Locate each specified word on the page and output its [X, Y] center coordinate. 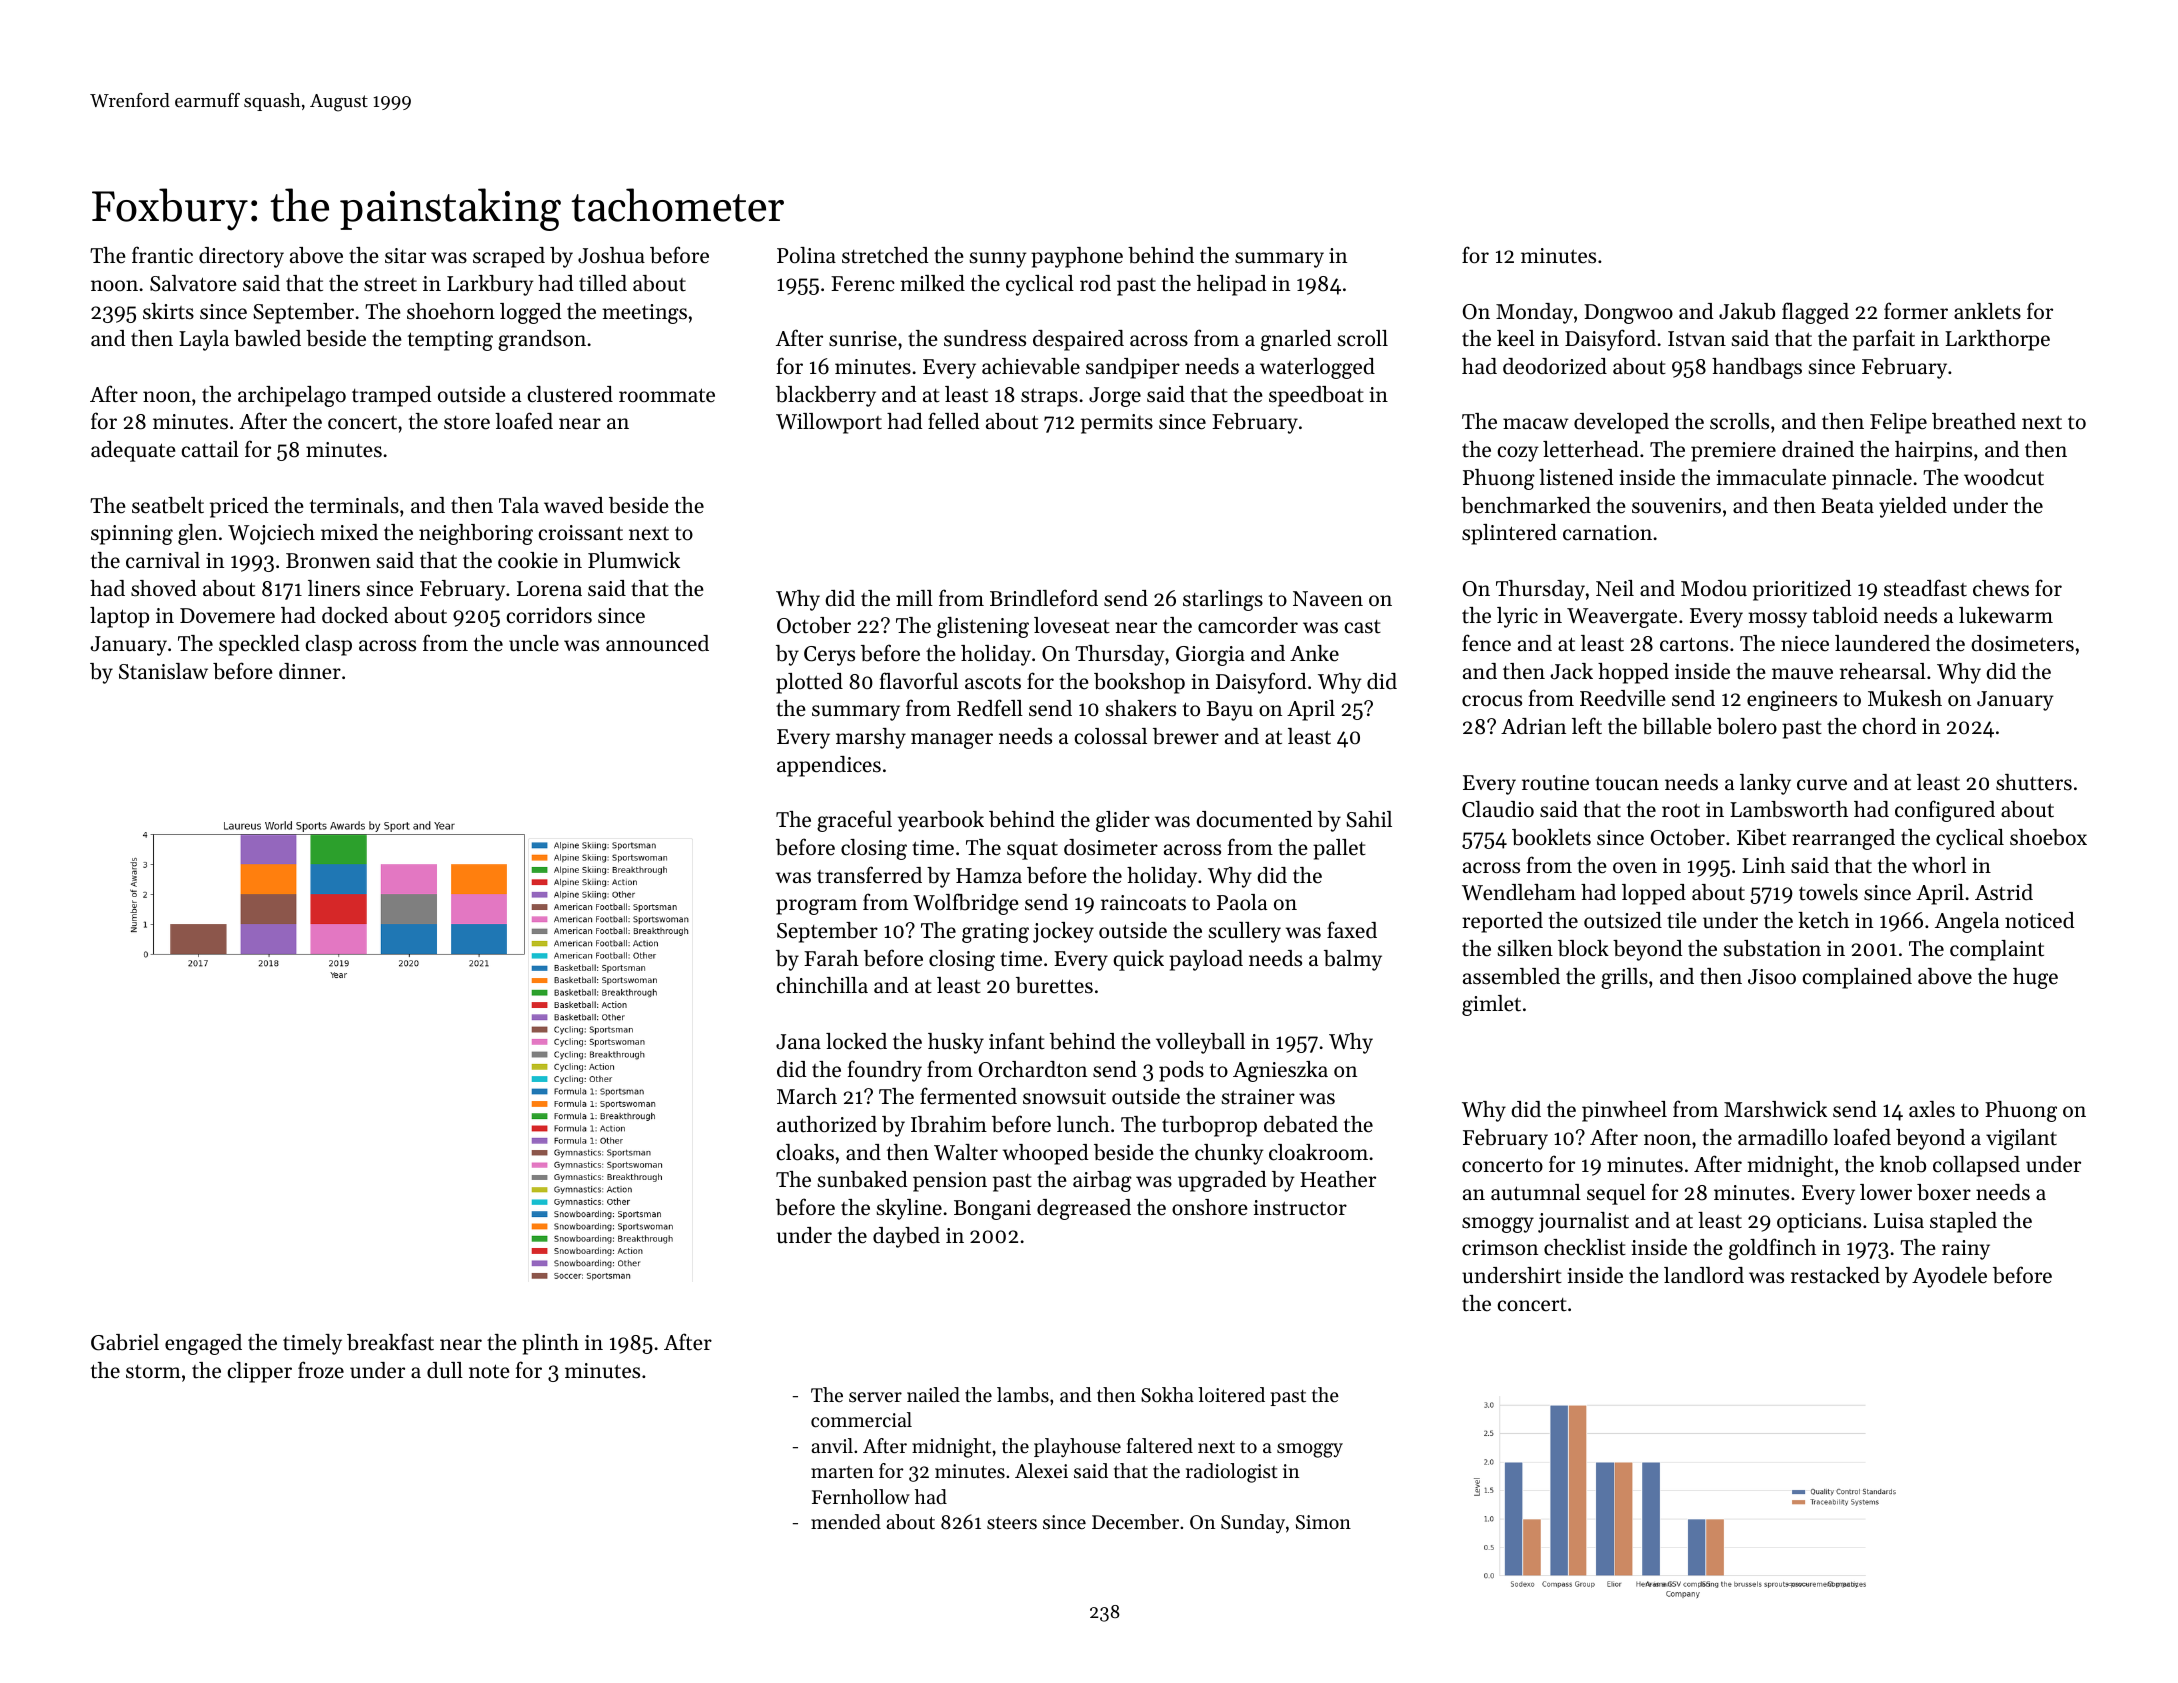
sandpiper [1133, 368]
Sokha [1167, 1395]
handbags [1757, 368]
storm [153, 1372]
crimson [1500, 1248]
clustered [570, 394]
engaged [203, 1344]
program [816, 907]
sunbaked [862, 1179]
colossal [1111, 736]
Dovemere [227, 616]
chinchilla [822, 985]
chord [1889, 726]
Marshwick [1775, 1109]
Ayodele [1949, 1277]
